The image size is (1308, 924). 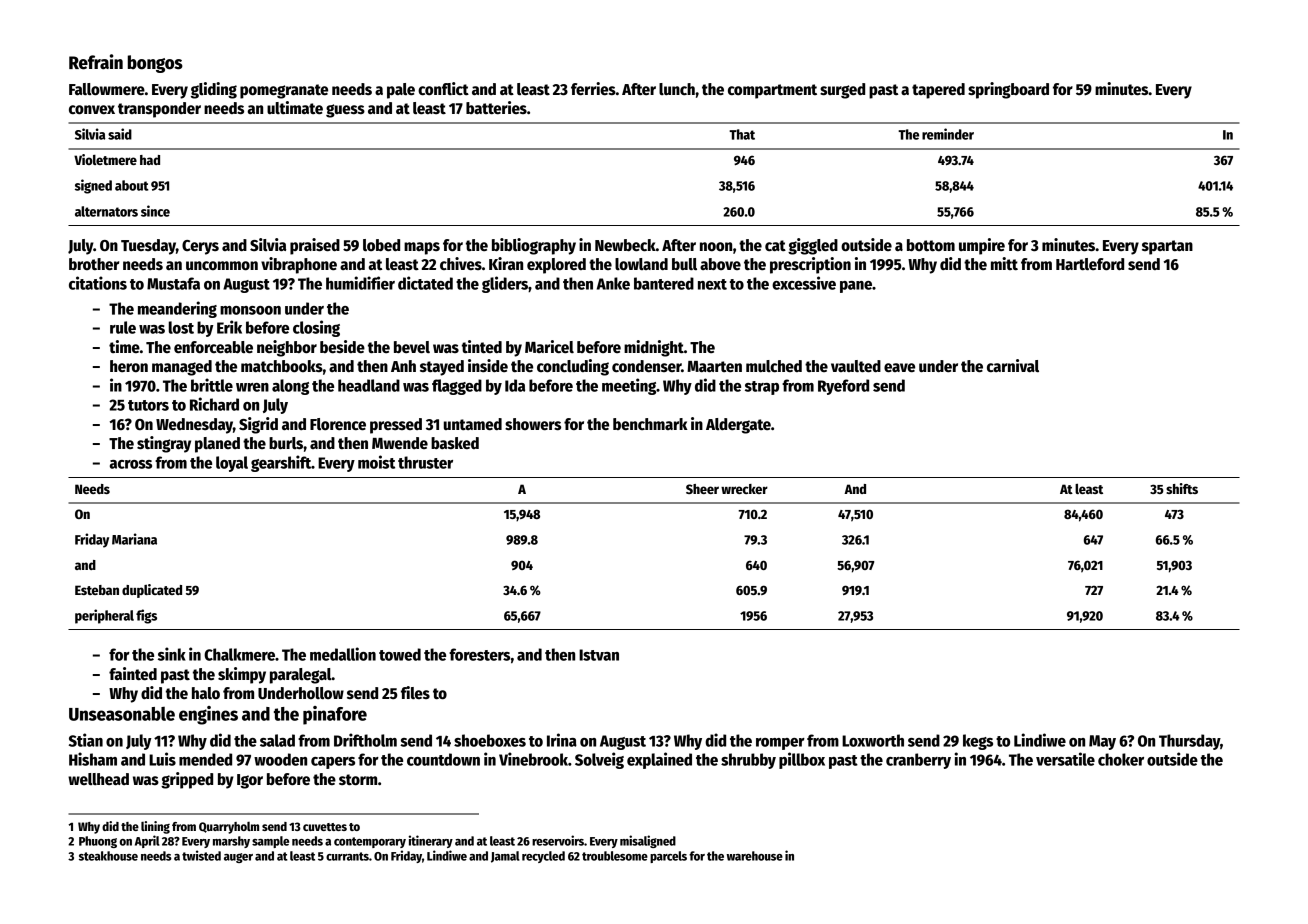 I want to click on spartan, so click(x=1167, y=247).
